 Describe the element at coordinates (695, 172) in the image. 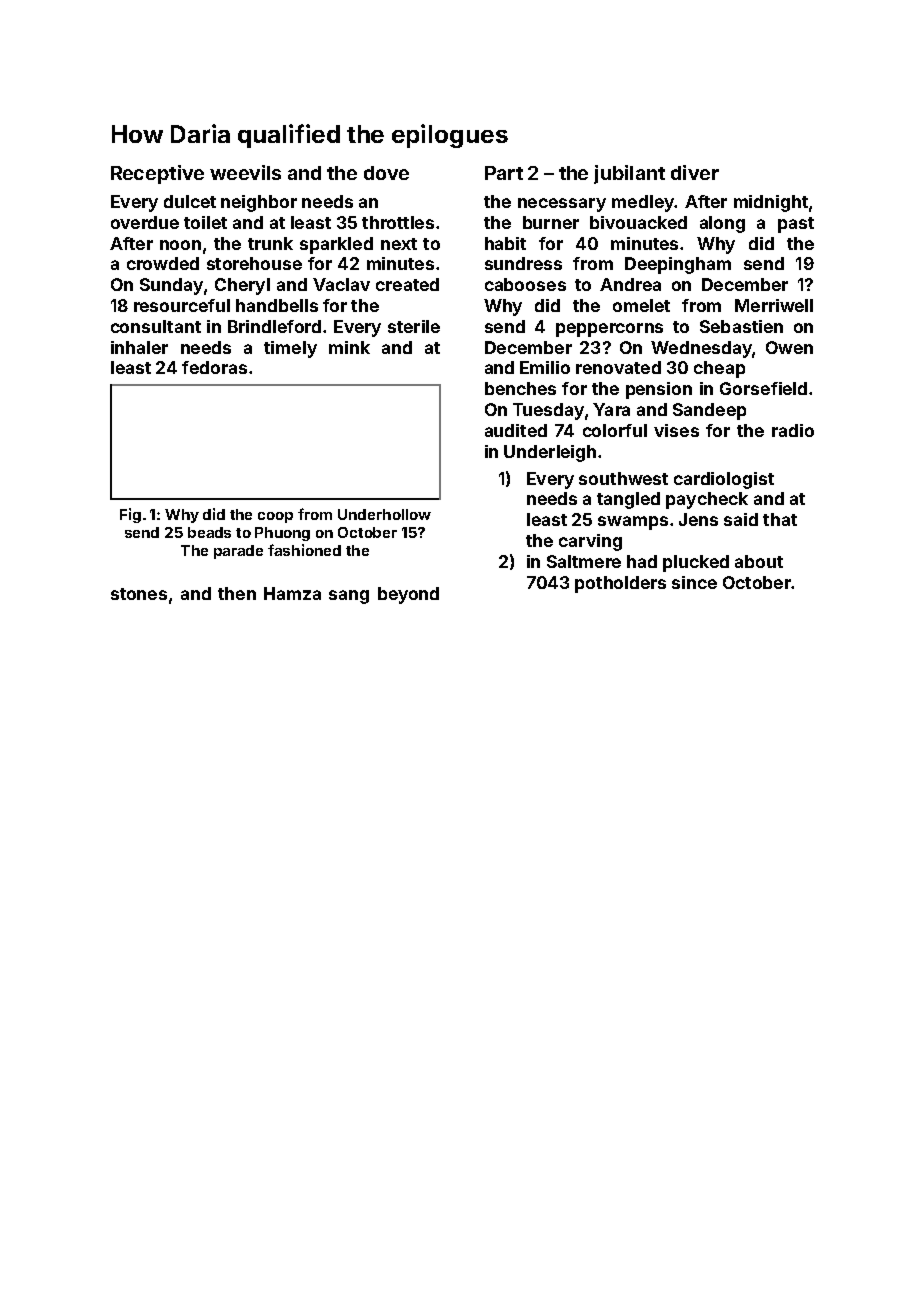

I see `diver` at that location.
